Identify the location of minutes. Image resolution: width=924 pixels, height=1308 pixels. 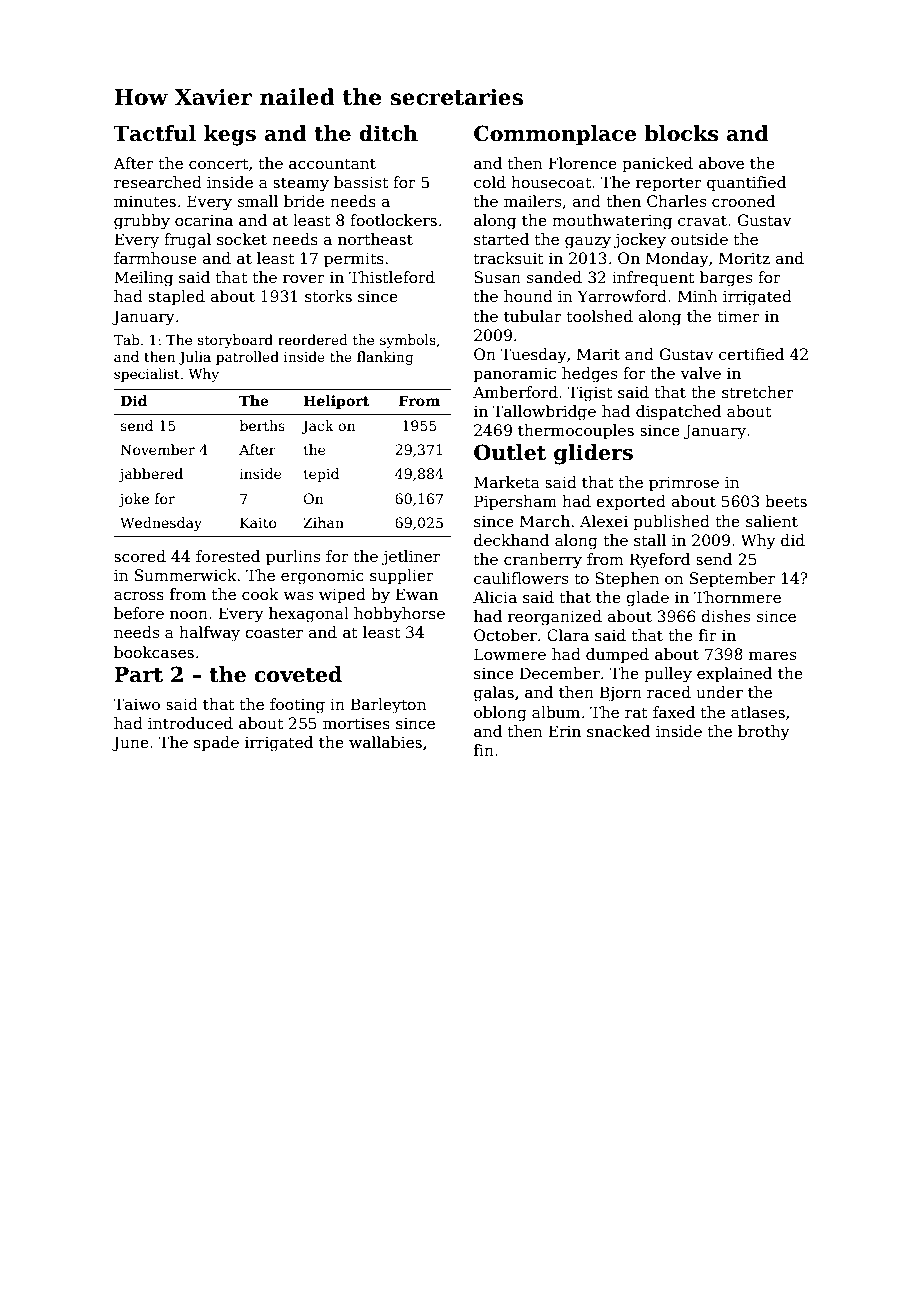
(145, 201).
